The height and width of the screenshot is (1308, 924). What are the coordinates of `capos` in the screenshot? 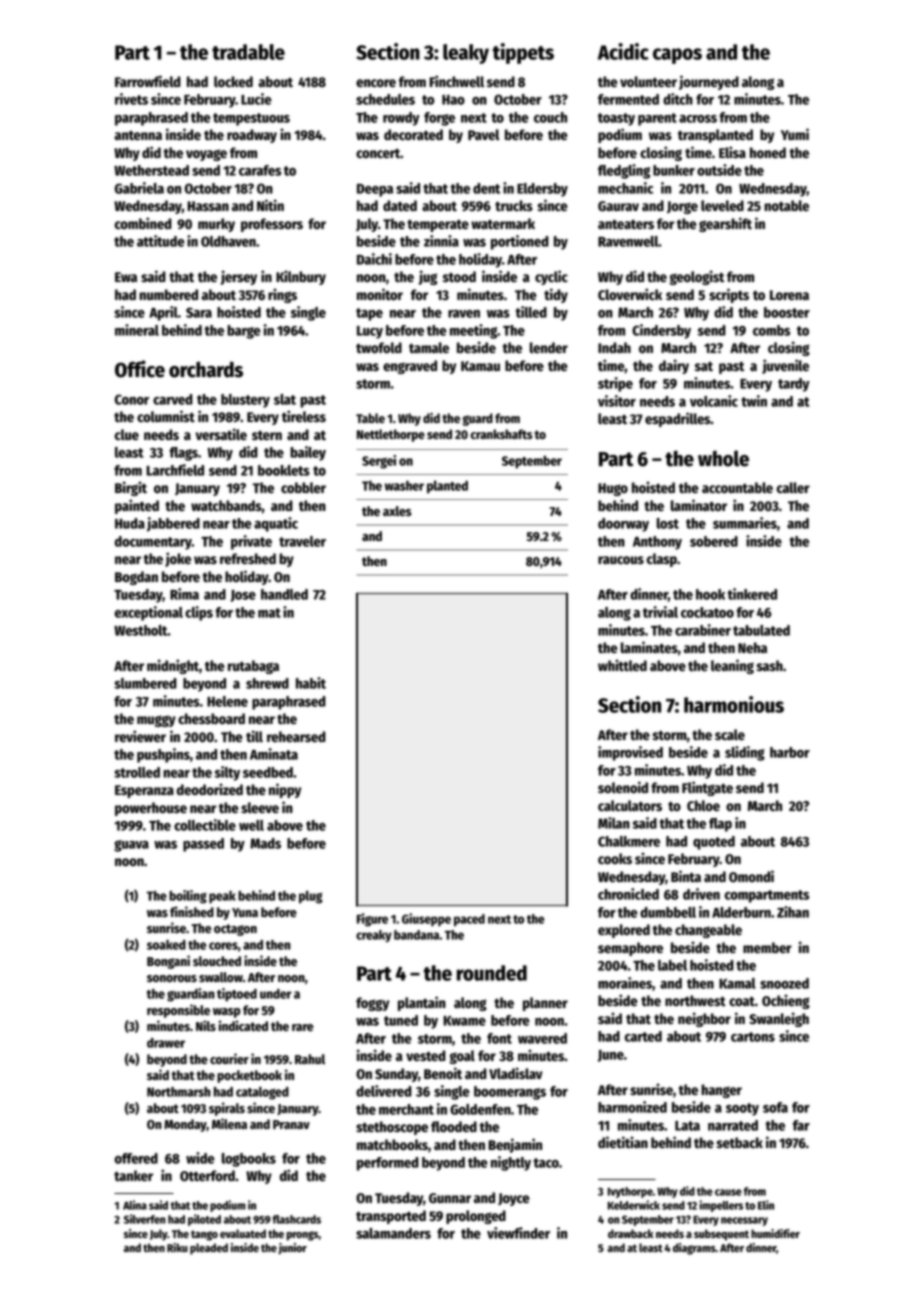 It's located at (677, 56).
